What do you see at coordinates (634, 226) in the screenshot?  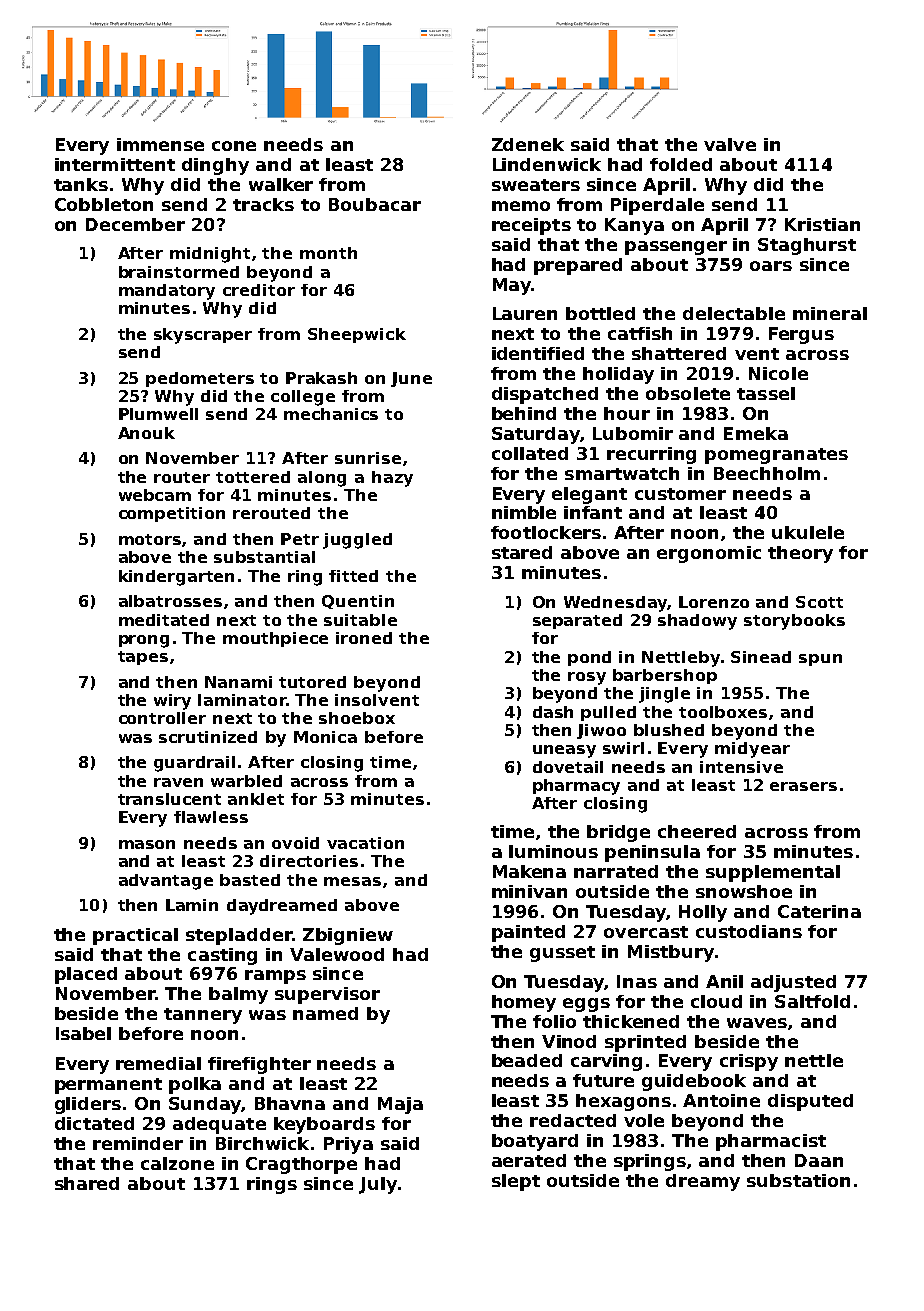 I see `Kanya` at bounding box center [634, 226].
